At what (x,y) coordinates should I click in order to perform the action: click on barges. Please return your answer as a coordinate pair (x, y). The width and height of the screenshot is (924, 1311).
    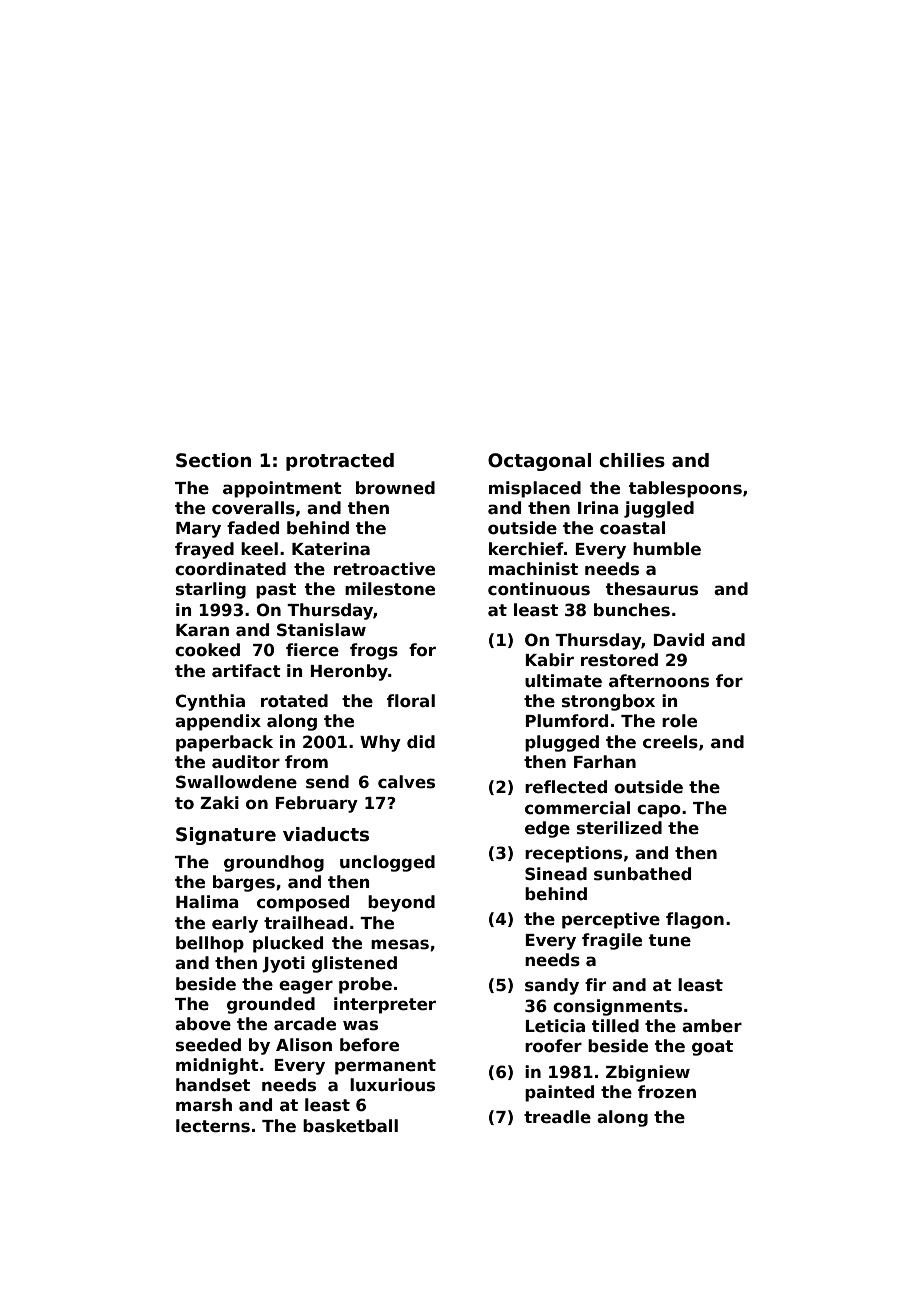
    Looking at the image, I should click on (244, 883).
